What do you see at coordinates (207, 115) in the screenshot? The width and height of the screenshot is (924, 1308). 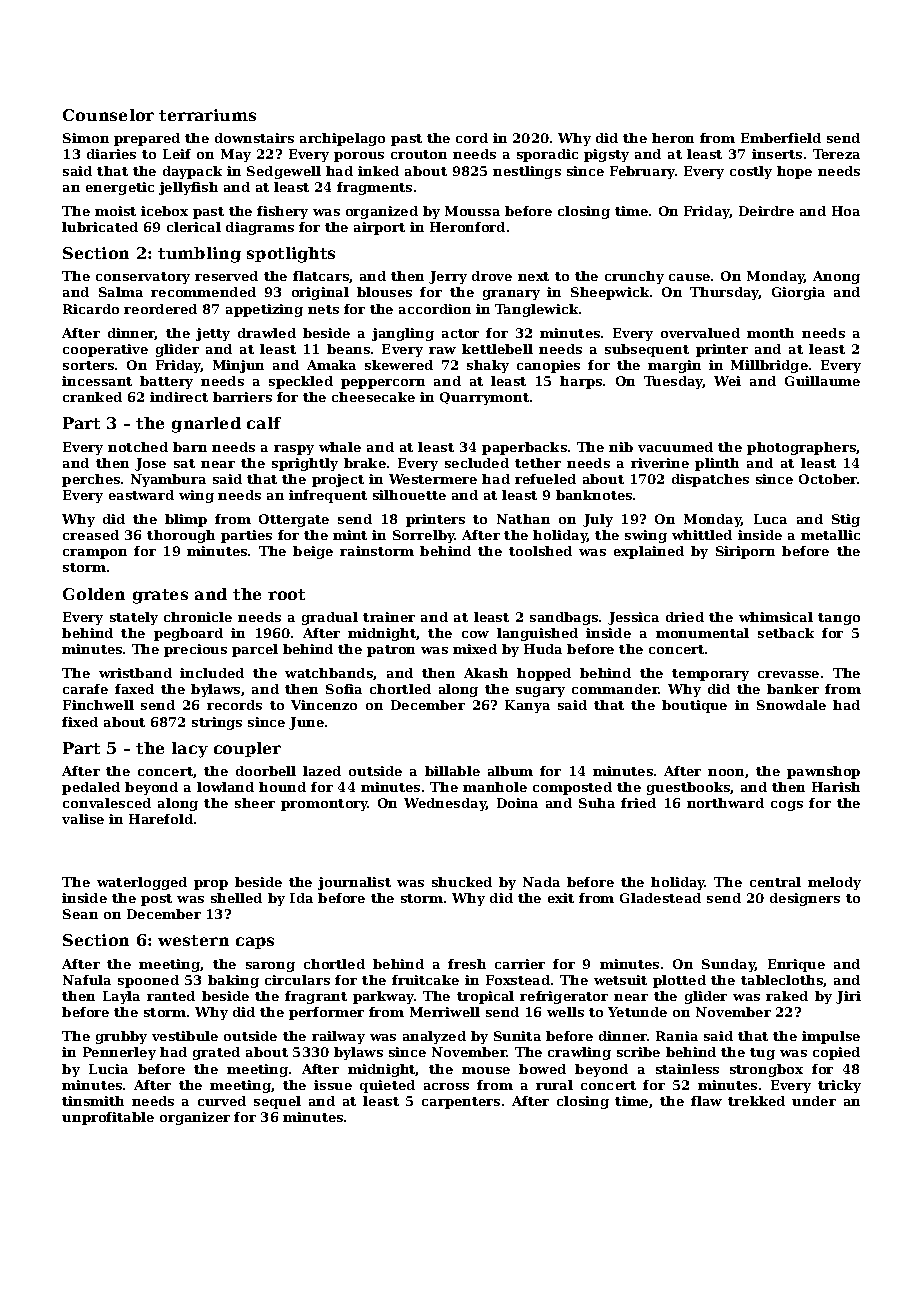 I see `terrariums` at bounding box center [207, 115].
